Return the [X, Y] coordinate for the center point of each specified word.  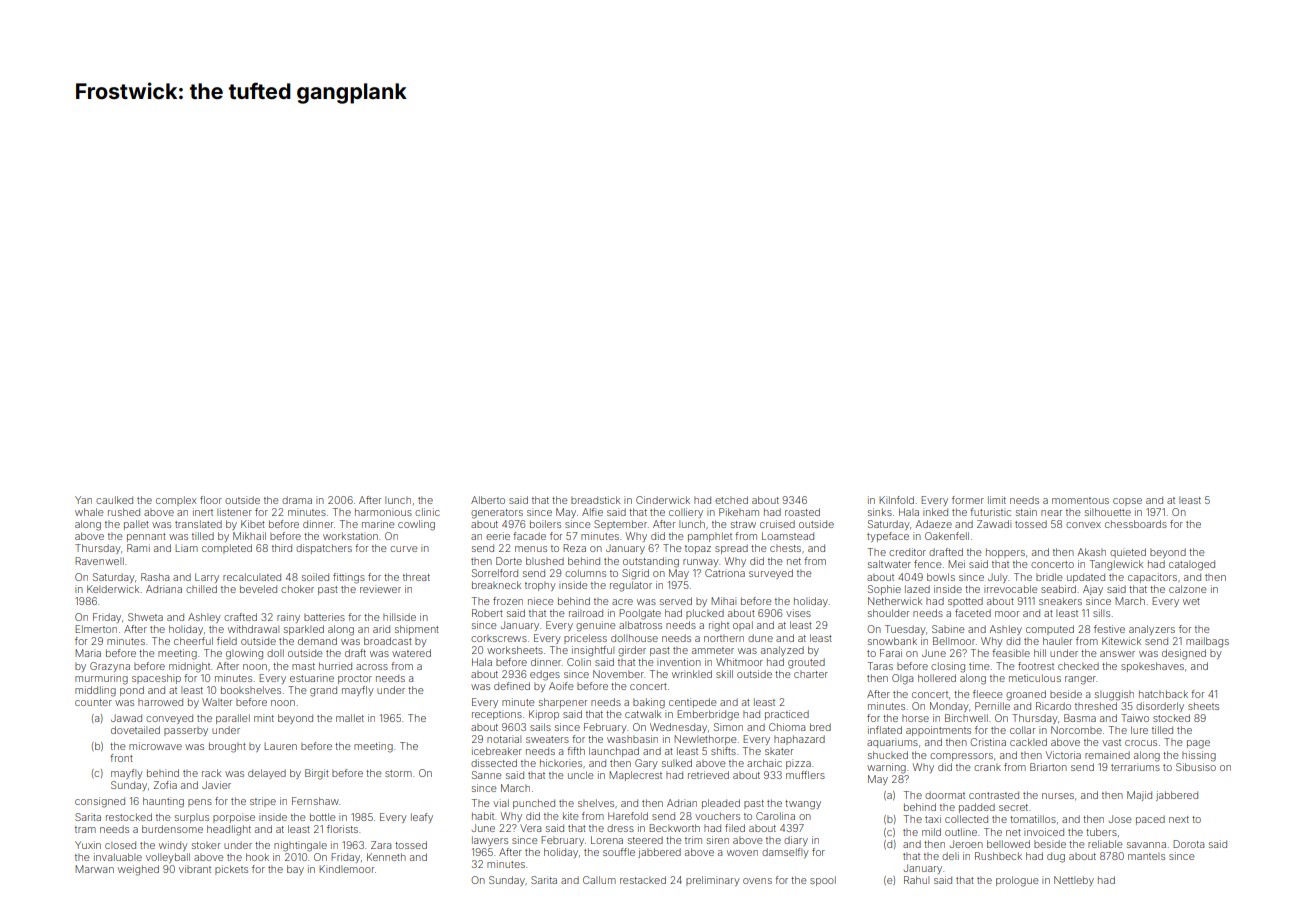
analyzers [1152, 630]
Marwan [94, 869]
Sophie [884, 590]
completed [227, 549]
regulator [631, 586]
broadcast [388, 641]
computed [1050, 630]
